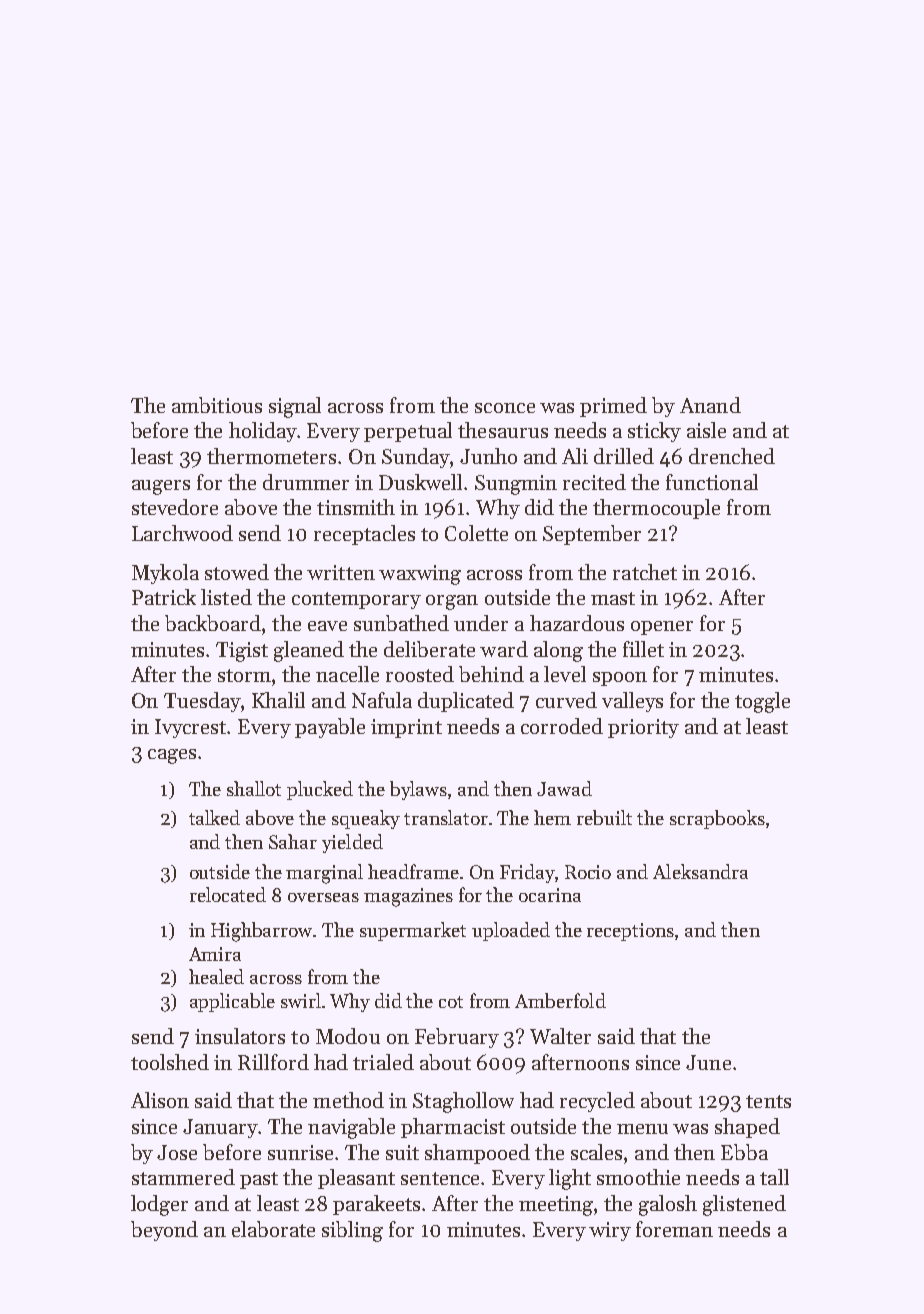 Image resolution: width=924 pixels, height=1314 pixels. I want to click on lodger, so click(159, 1205).
